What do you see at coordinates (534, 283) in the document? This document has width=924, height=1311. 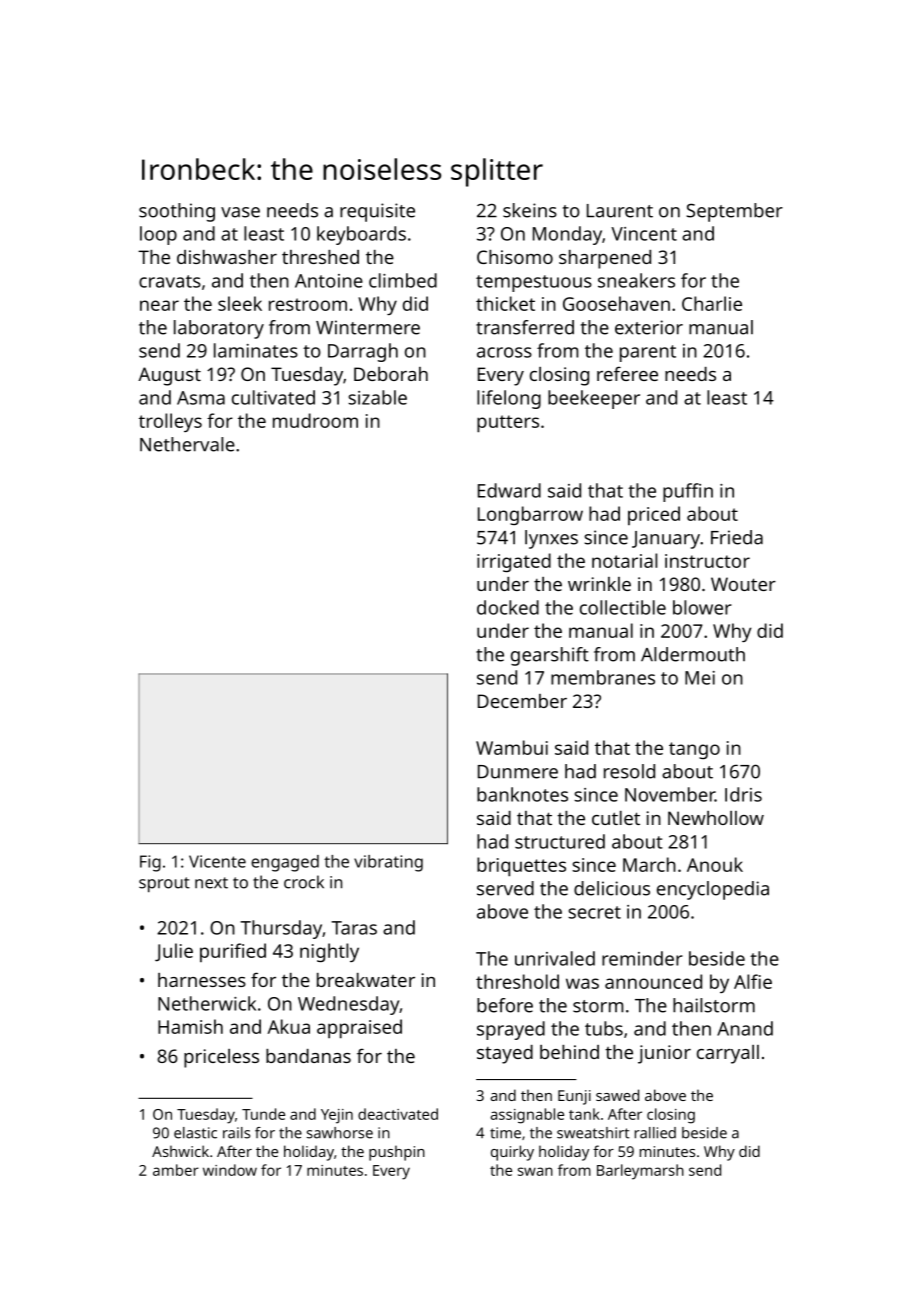 I see `tempestuous` at bounding box center [534, 283].
